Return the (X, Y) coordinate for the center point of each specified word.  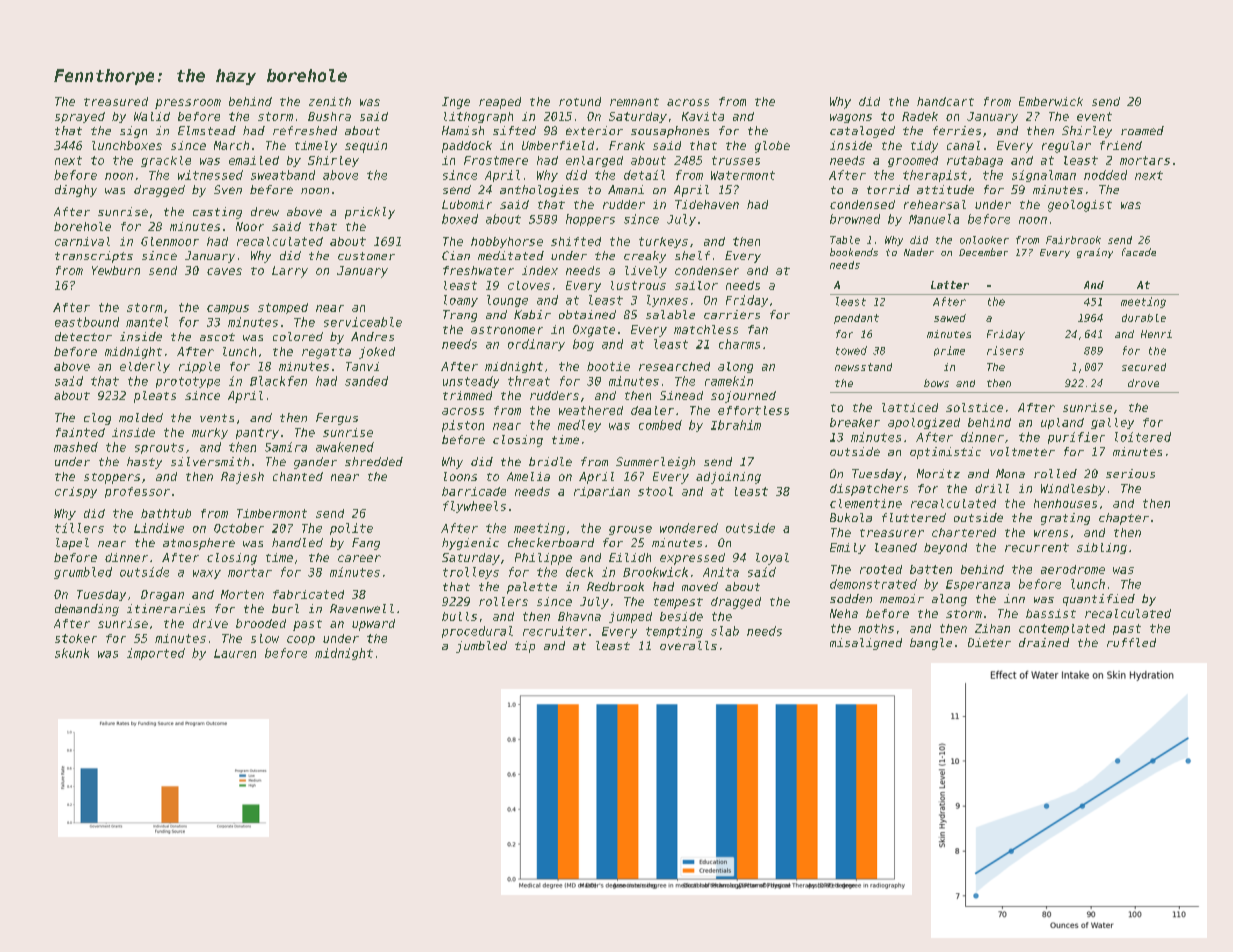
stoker (76, 638)
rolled (1055, 473)
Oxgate (594, 331)
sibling (1102, 548)
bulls (459, 616)
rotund (580, 101)
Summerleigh (655, 463)
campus (228, 309)
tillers (79, 528)
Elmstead (207, 130)
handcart (945, 101)
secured (1144, 367)
